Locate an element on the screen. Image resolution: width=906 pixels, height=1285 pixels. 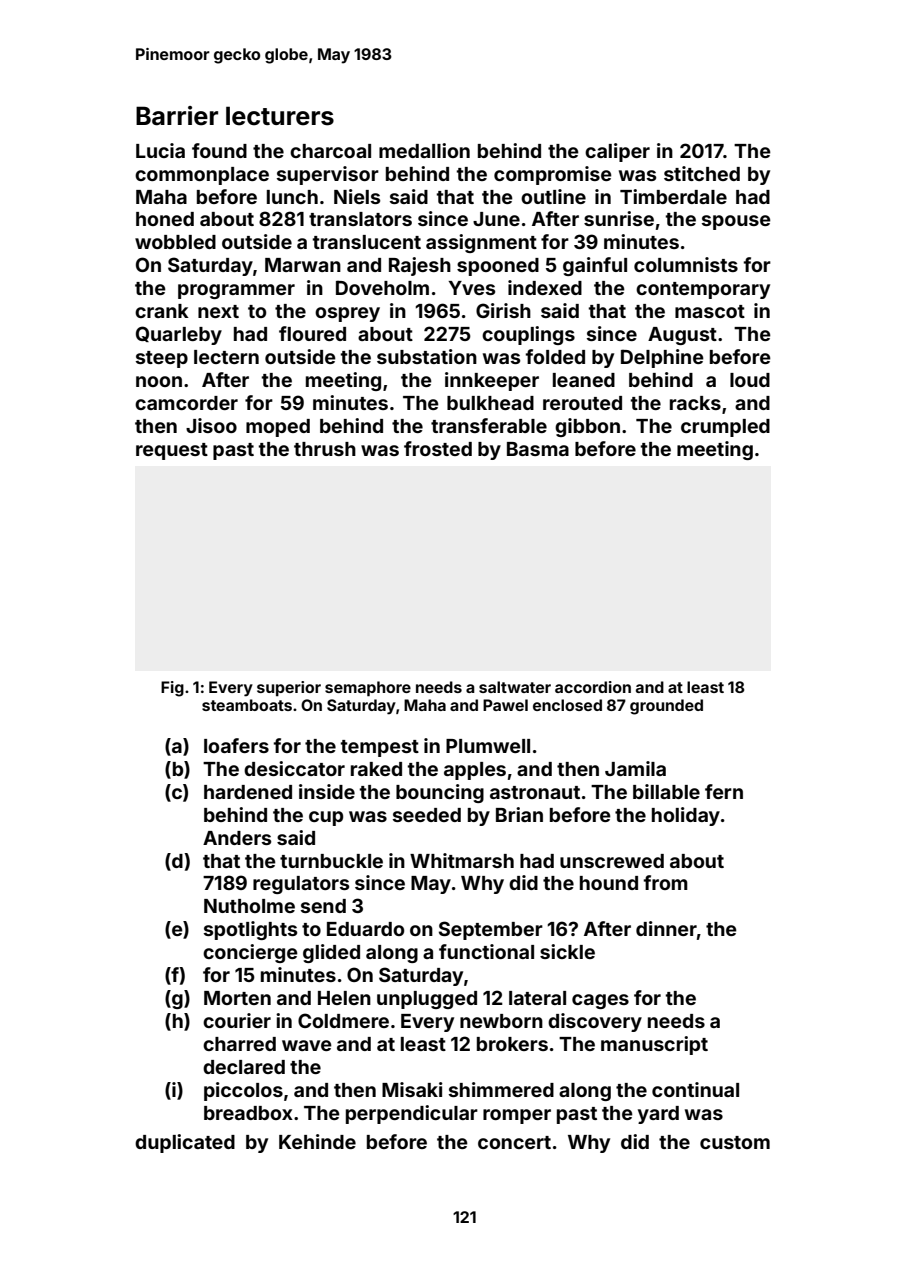
sunrise is located at coordinates (619, 218).
